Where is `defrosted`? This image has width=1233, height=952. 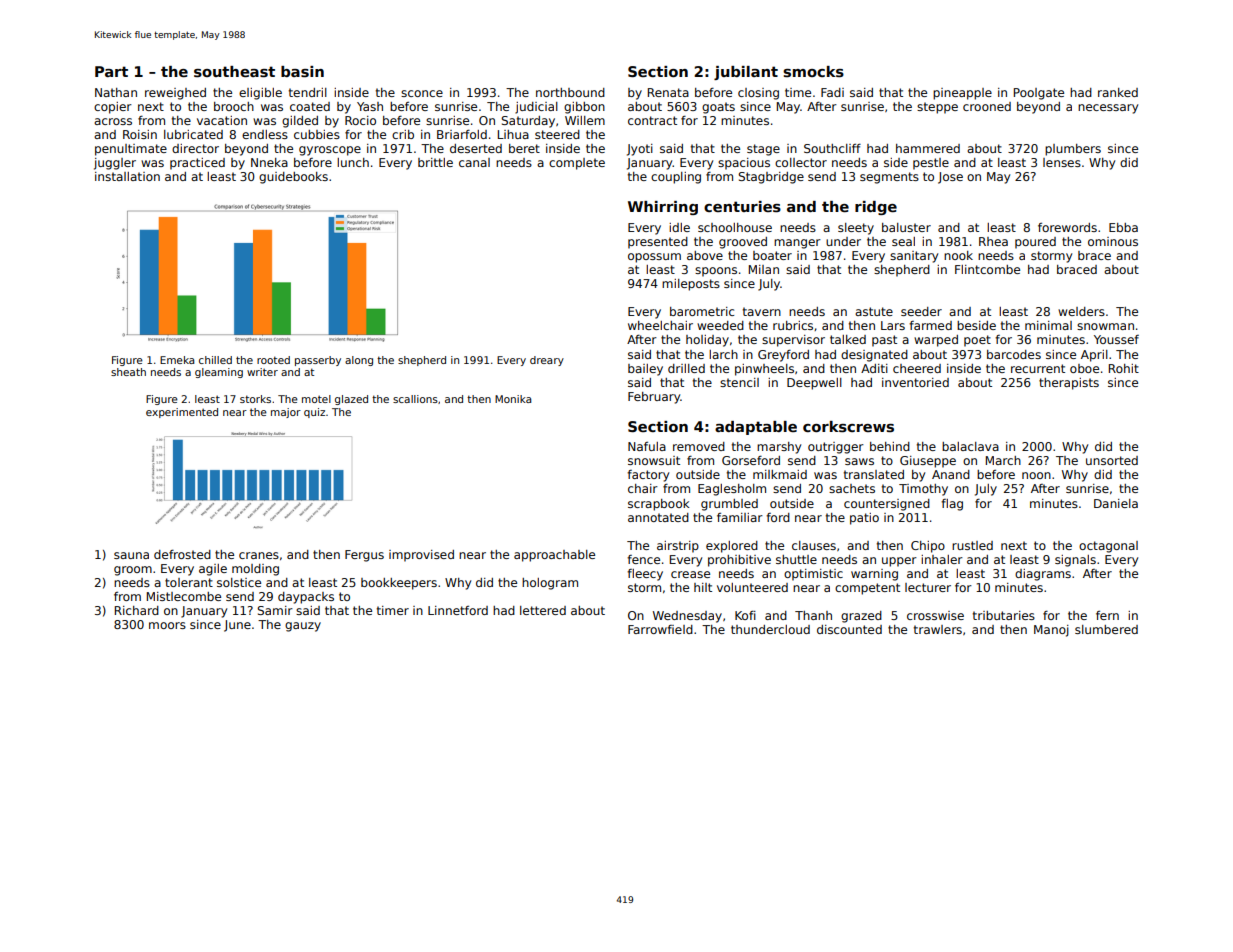 defrosted is located at coordinates (182, 554).
